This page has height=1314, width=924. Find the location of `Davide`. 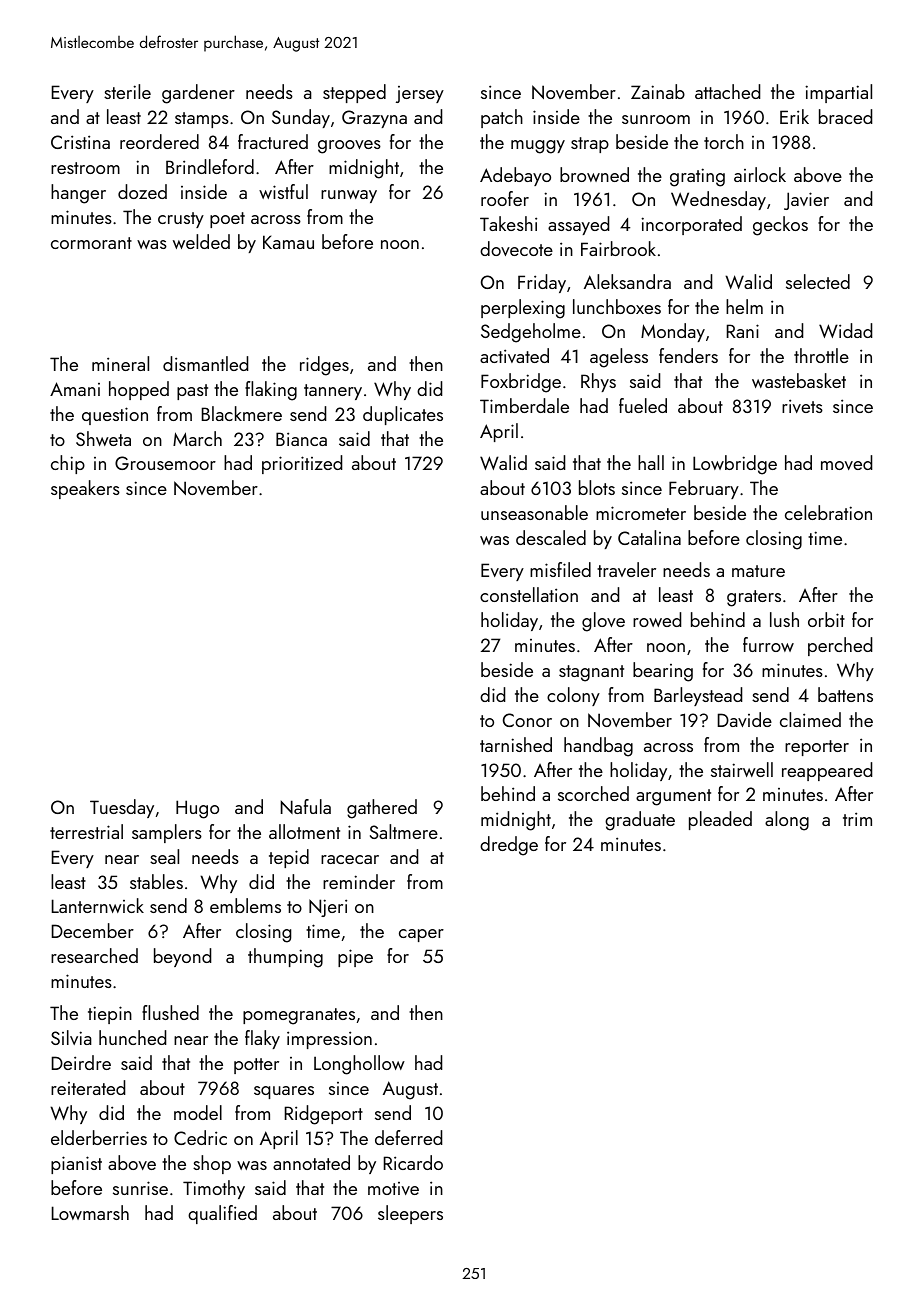

Davide is located at coordinates (745, 719).
